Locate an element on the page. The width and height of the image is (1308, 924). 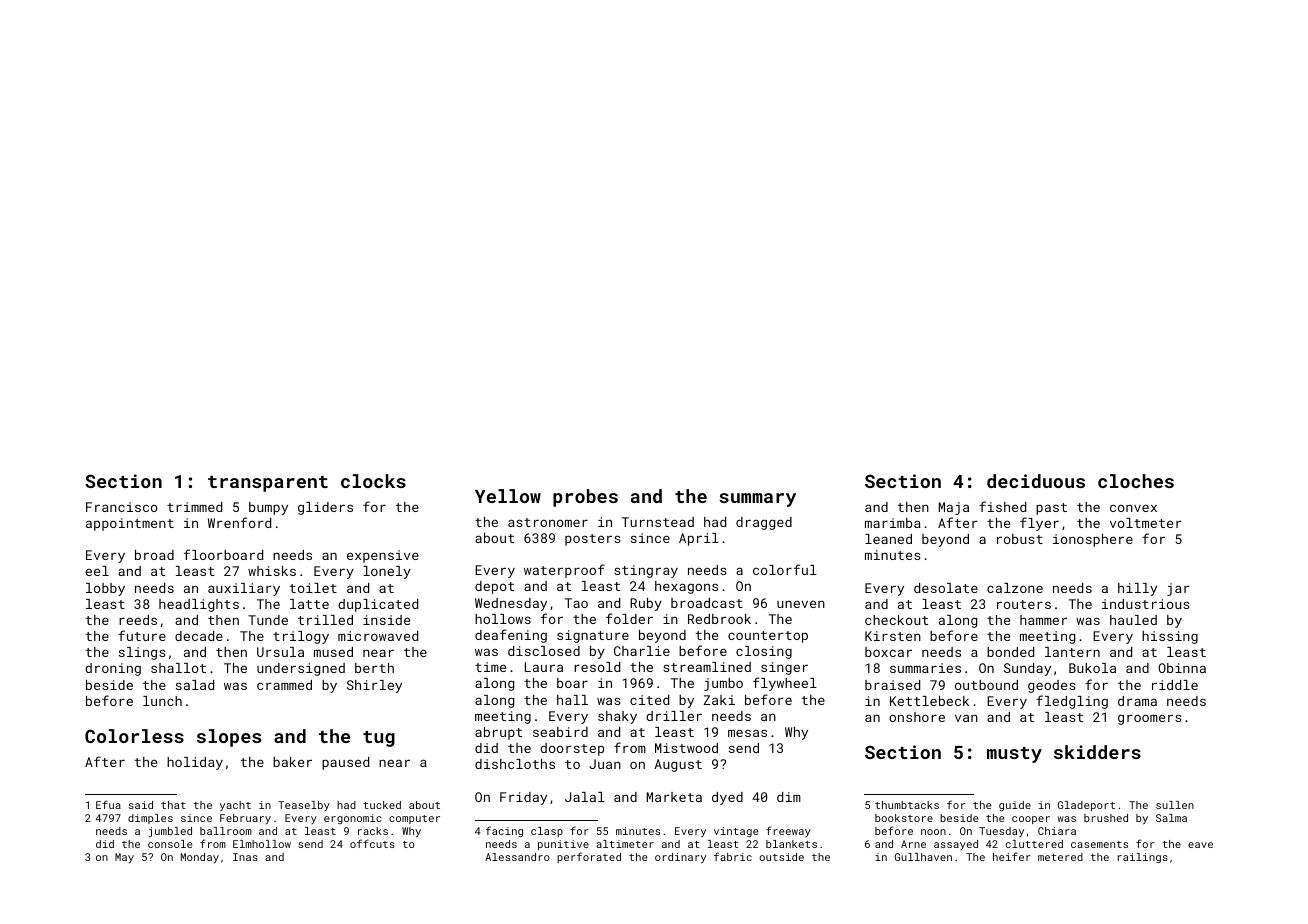
gliders is located at coordinates (325, 508).
